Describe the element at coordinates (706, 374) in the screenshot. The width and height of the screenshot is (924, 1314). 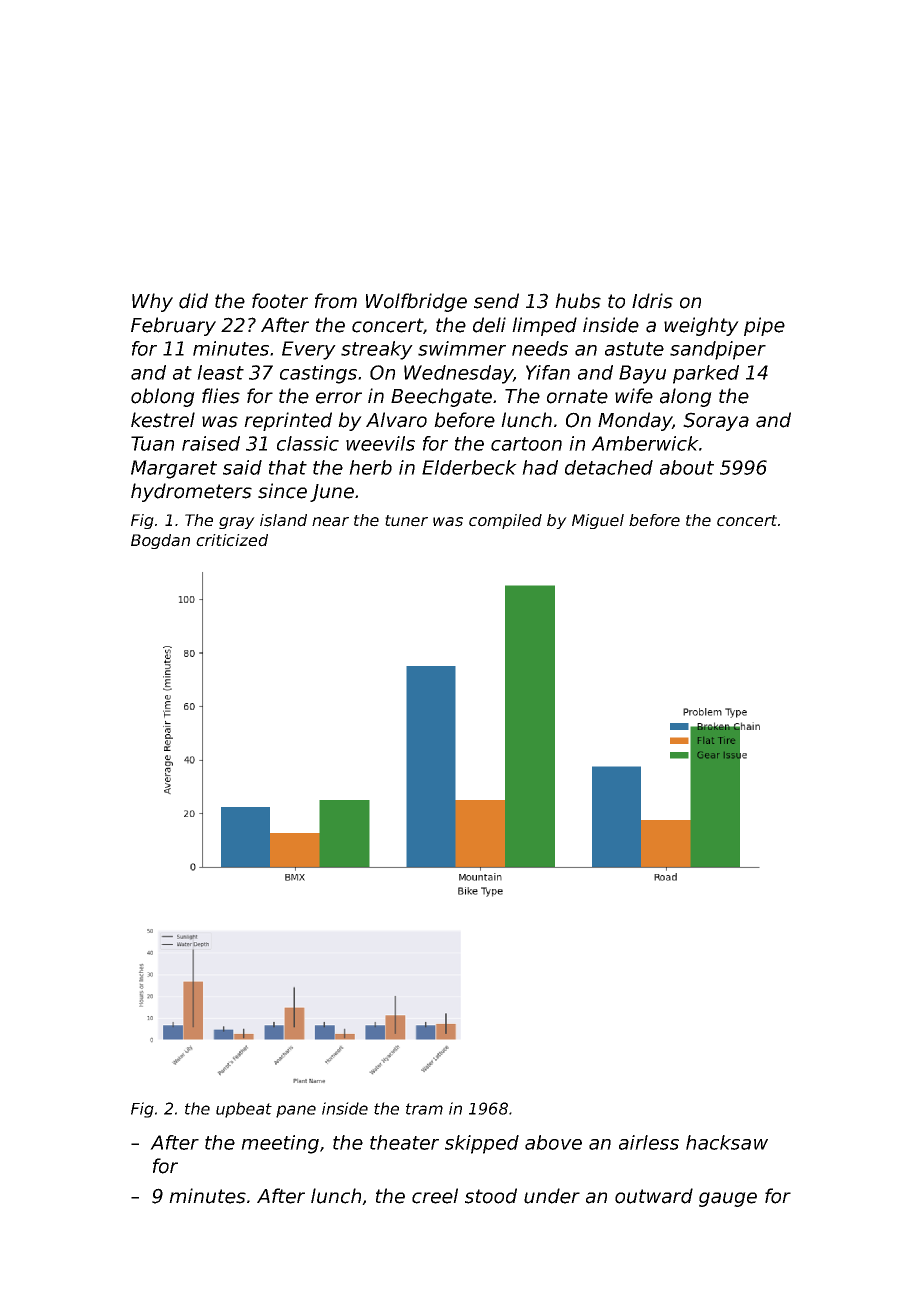
I see `parked` at that location.
